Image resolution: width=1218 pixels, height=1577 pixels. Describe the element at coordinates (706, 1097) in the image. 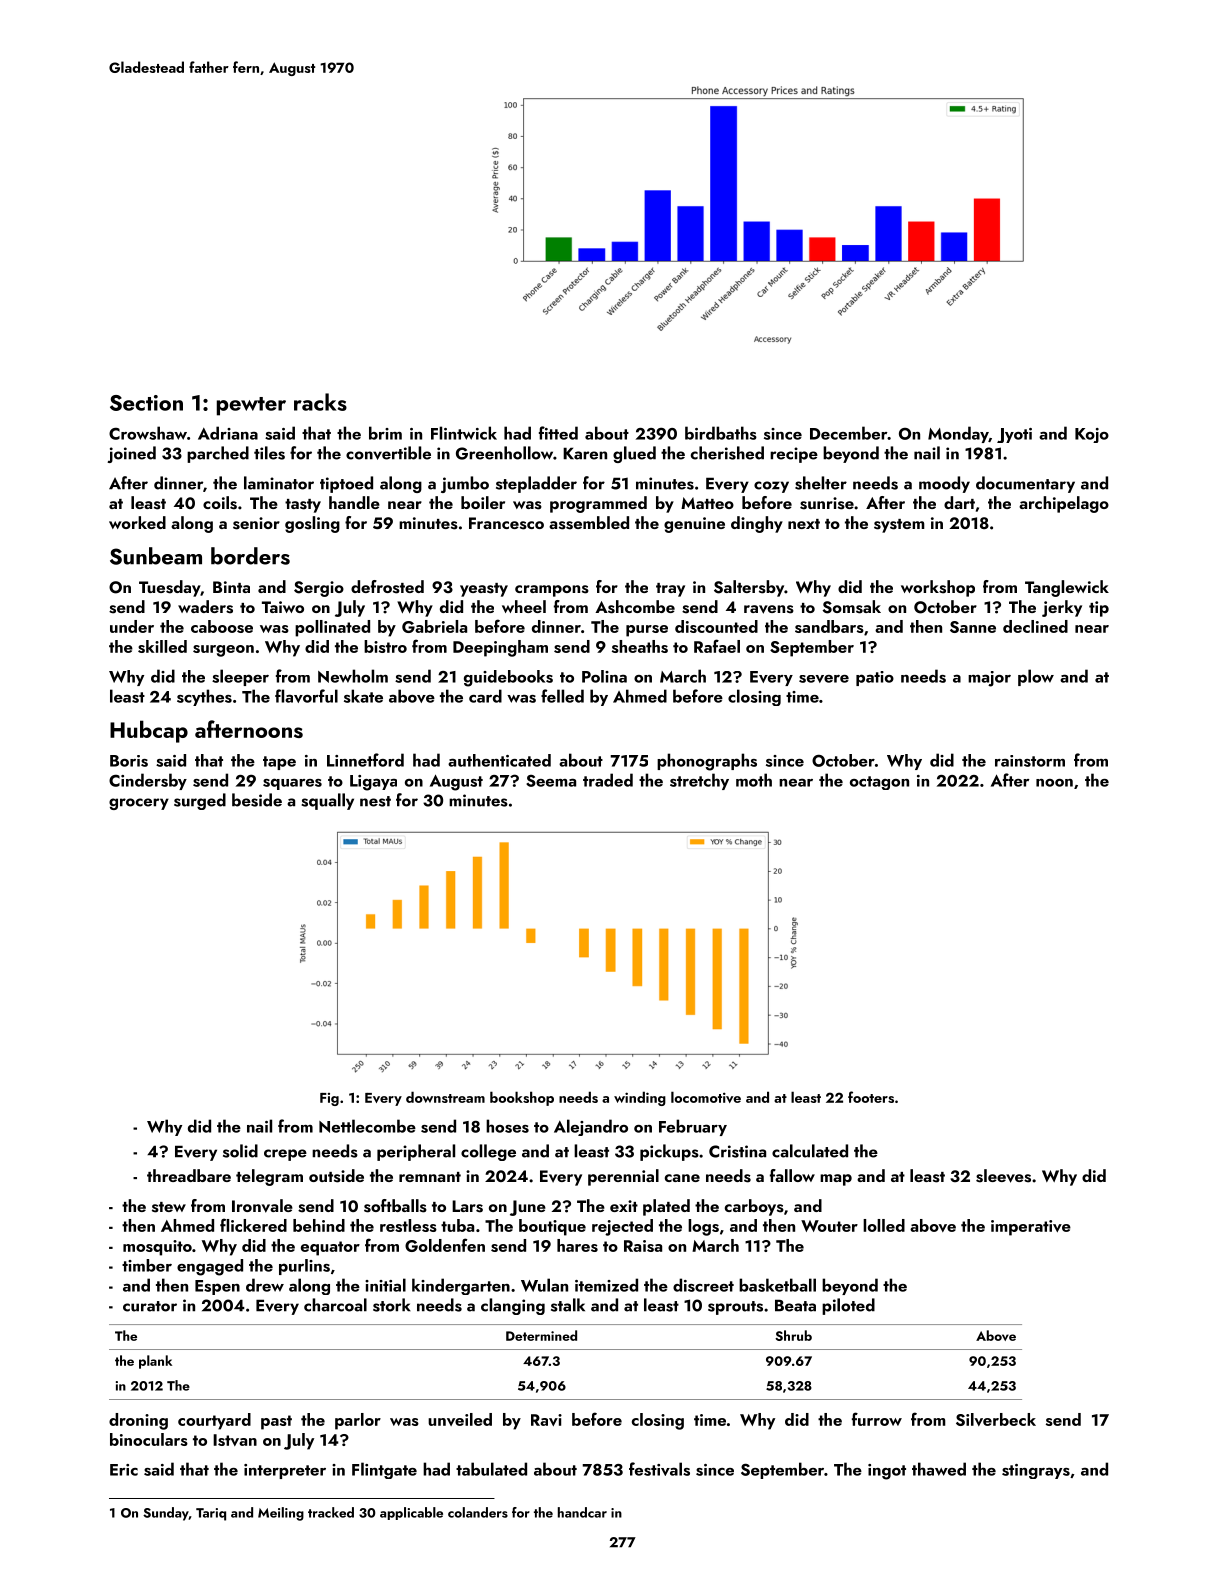

I see `locomotive` at that location.
